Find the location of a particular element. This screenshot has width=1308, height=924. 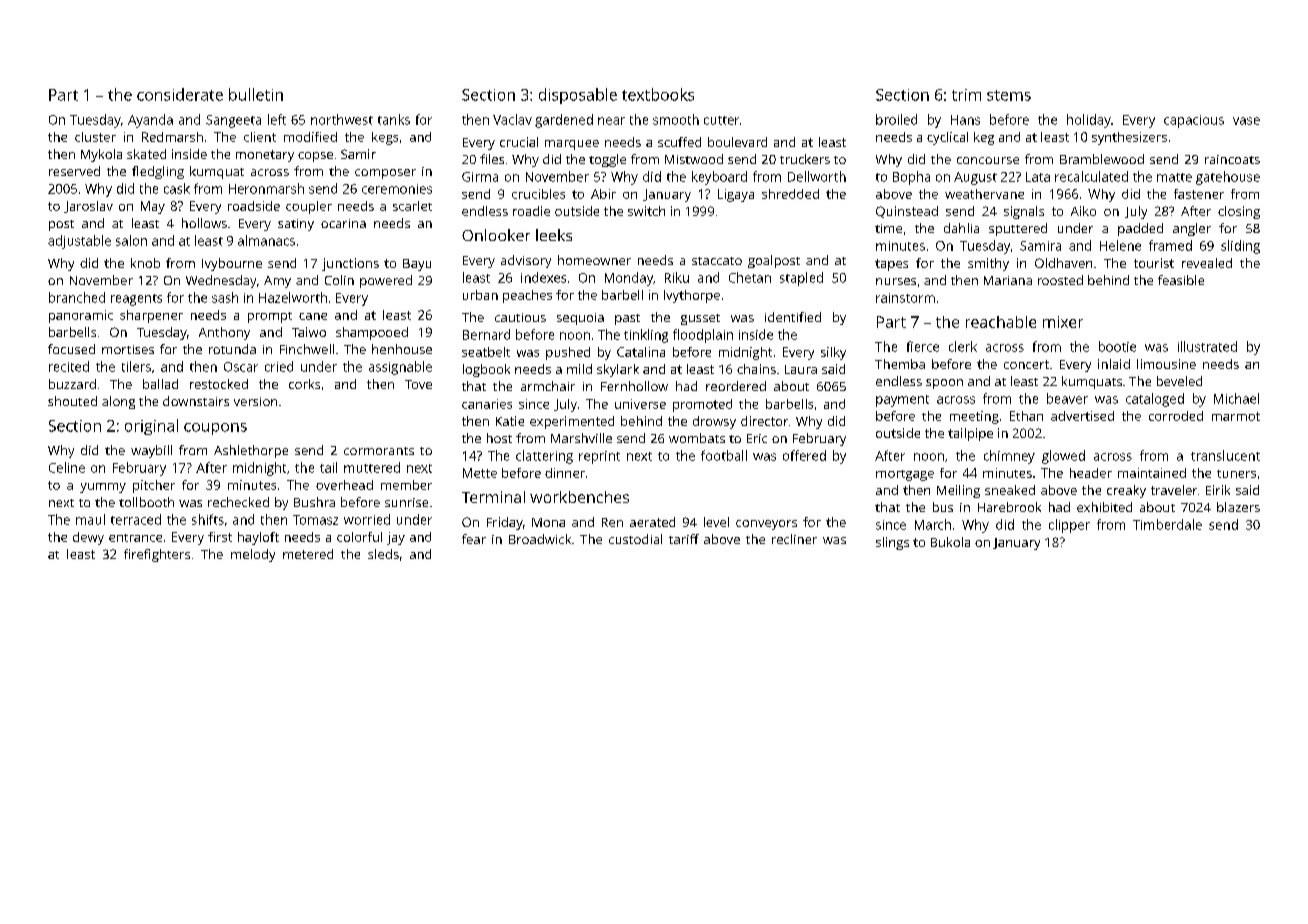

stems is located at coordinates (1009, 95).
